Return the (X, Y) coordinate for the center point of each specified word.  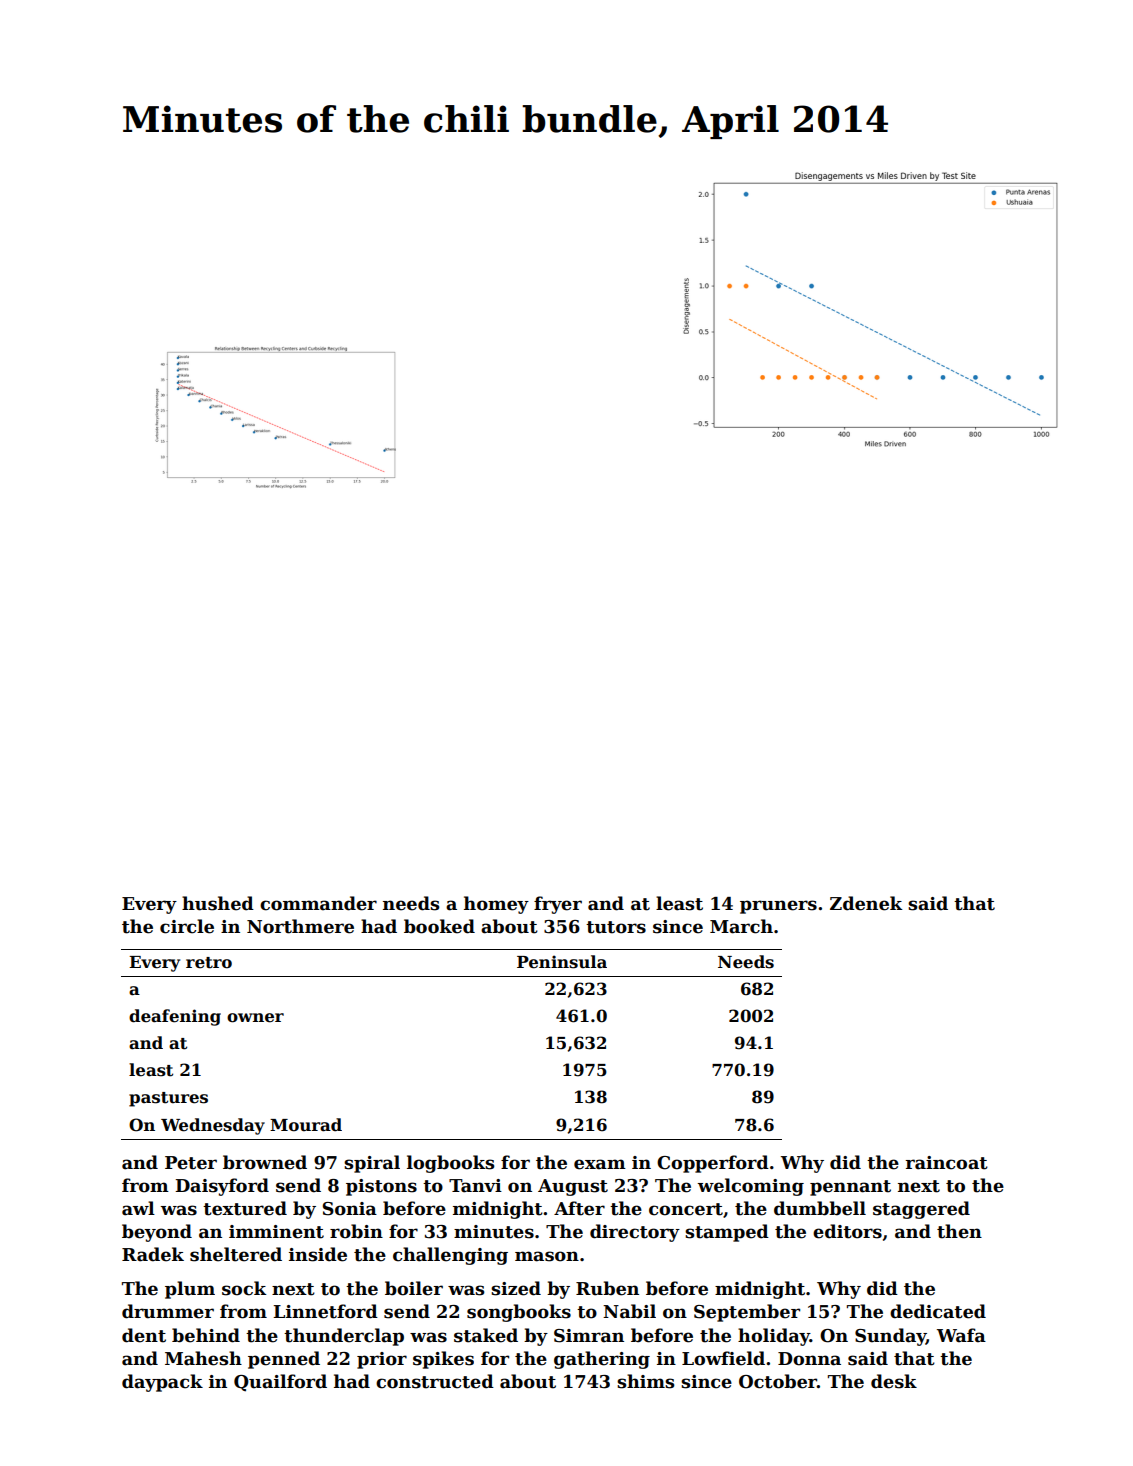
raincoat (946, 1163)
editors (847, 1231)
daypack (162, 1383)
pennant (850, 1188)
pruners (778, 907)
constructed (435, 1381)
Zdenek (866, 903)
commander (318, 903)
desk (894, 1381)
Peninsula (562, 962)
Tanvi (475, 1186)
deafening (175, 1017)
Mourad (306, 1125)
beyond (157, 1233)
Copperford (713, 1164)
